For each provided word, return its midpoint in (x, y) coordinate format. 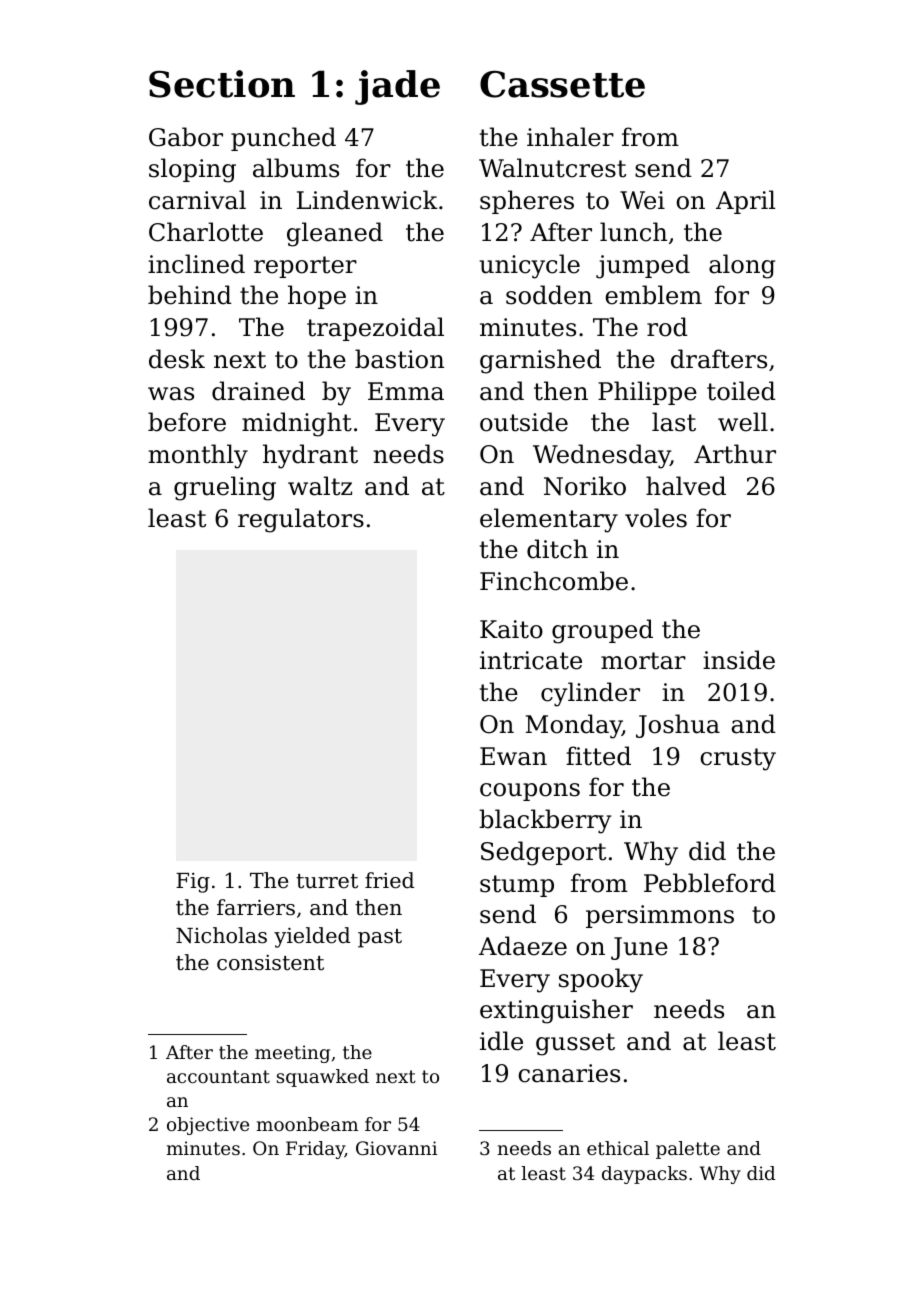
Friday (315, 1150)
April (746, 202)
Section (222, 84)
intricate (531, 660)
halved (686, 486)
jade (397, 87)
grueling (225, 488)
